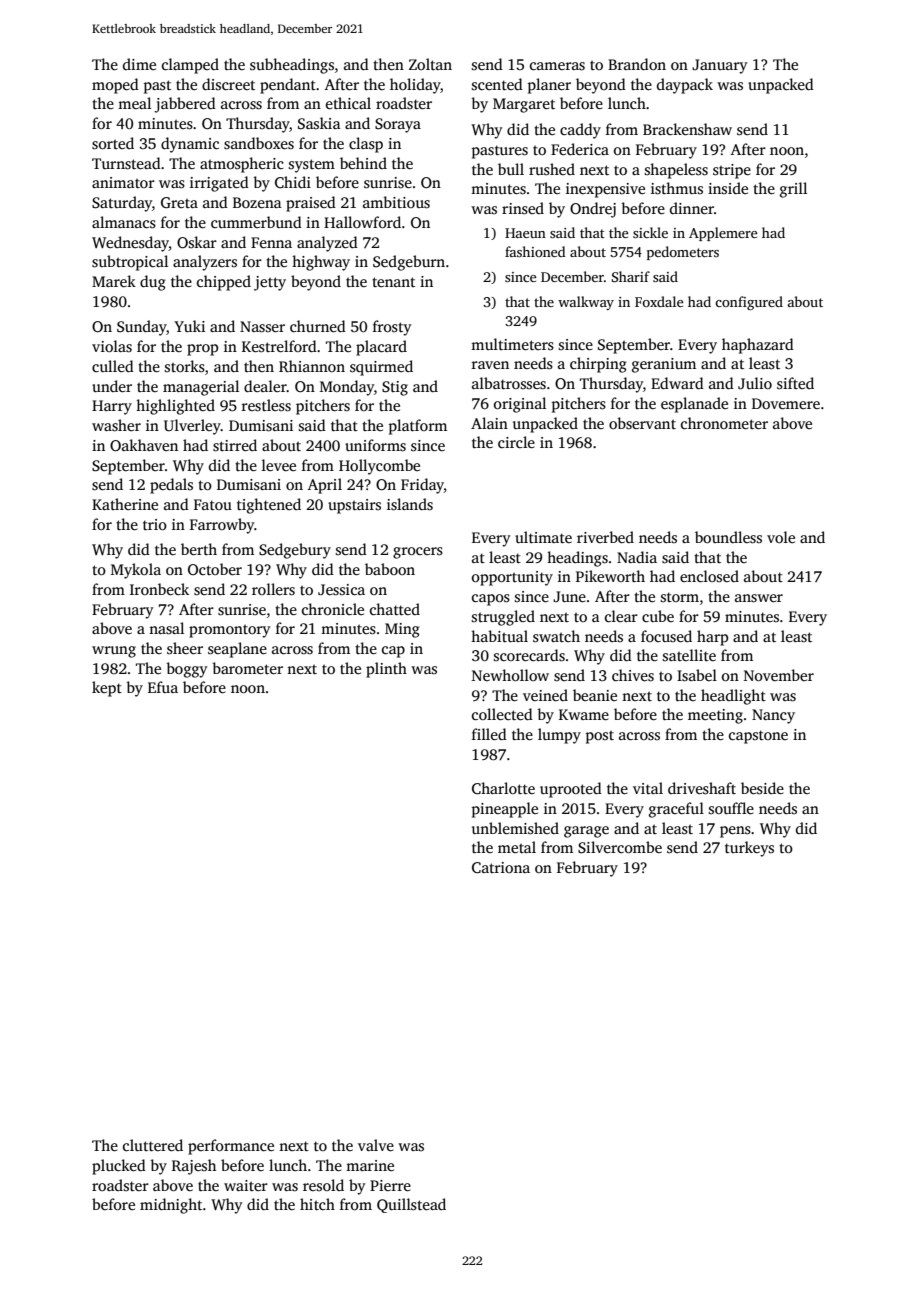 Image resolution: width=924 pixels, height=1308 pixels. What do you see at coordinates (720, 66) in the document?
I see `January` at bounding box center [720, 66].
